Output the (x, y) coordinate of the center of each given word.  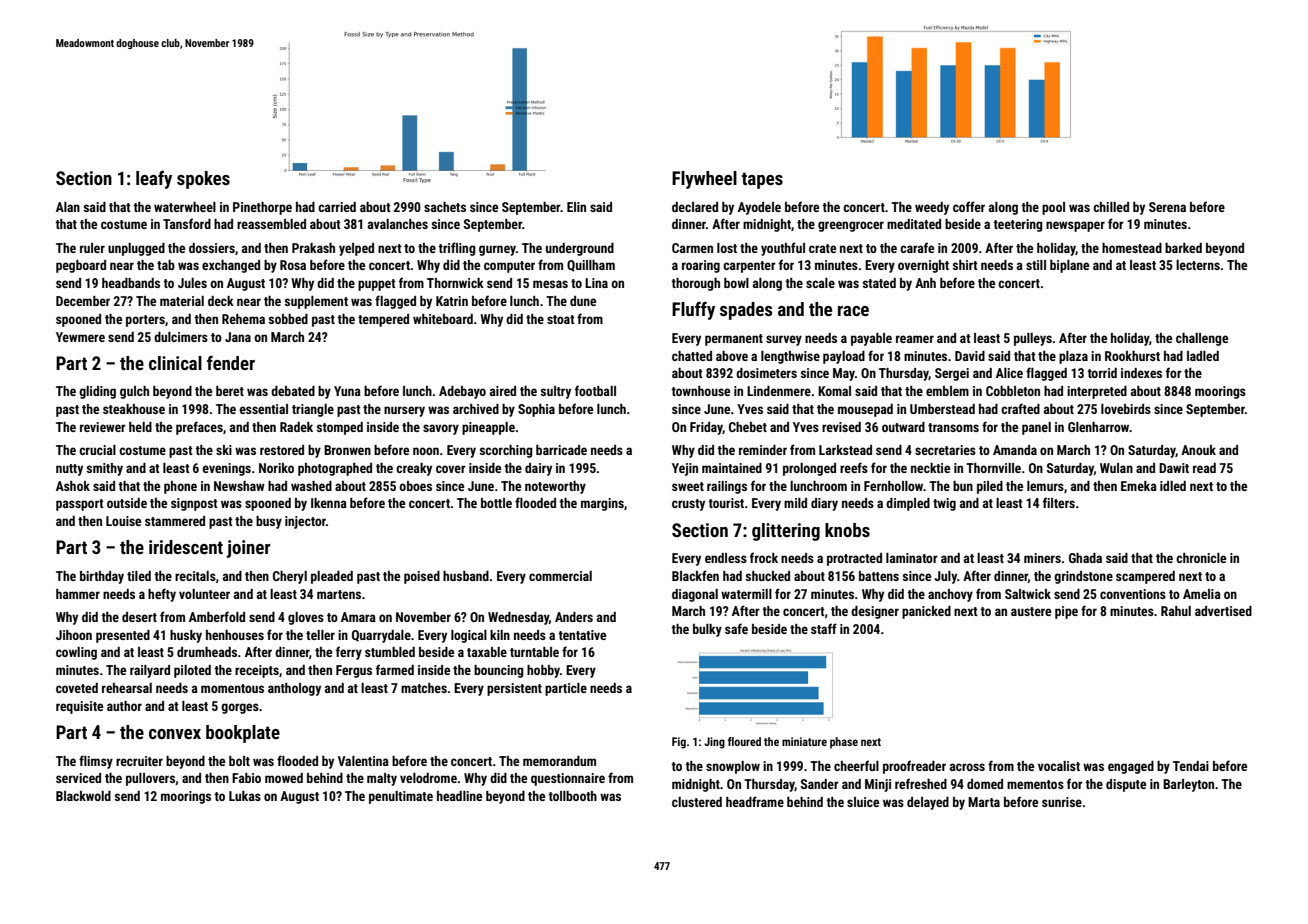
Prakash (313, 248)
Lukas (245, 796)
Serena (1167, 207)
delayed (928, 803)
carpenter (749, 267)
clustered (697, 802)
